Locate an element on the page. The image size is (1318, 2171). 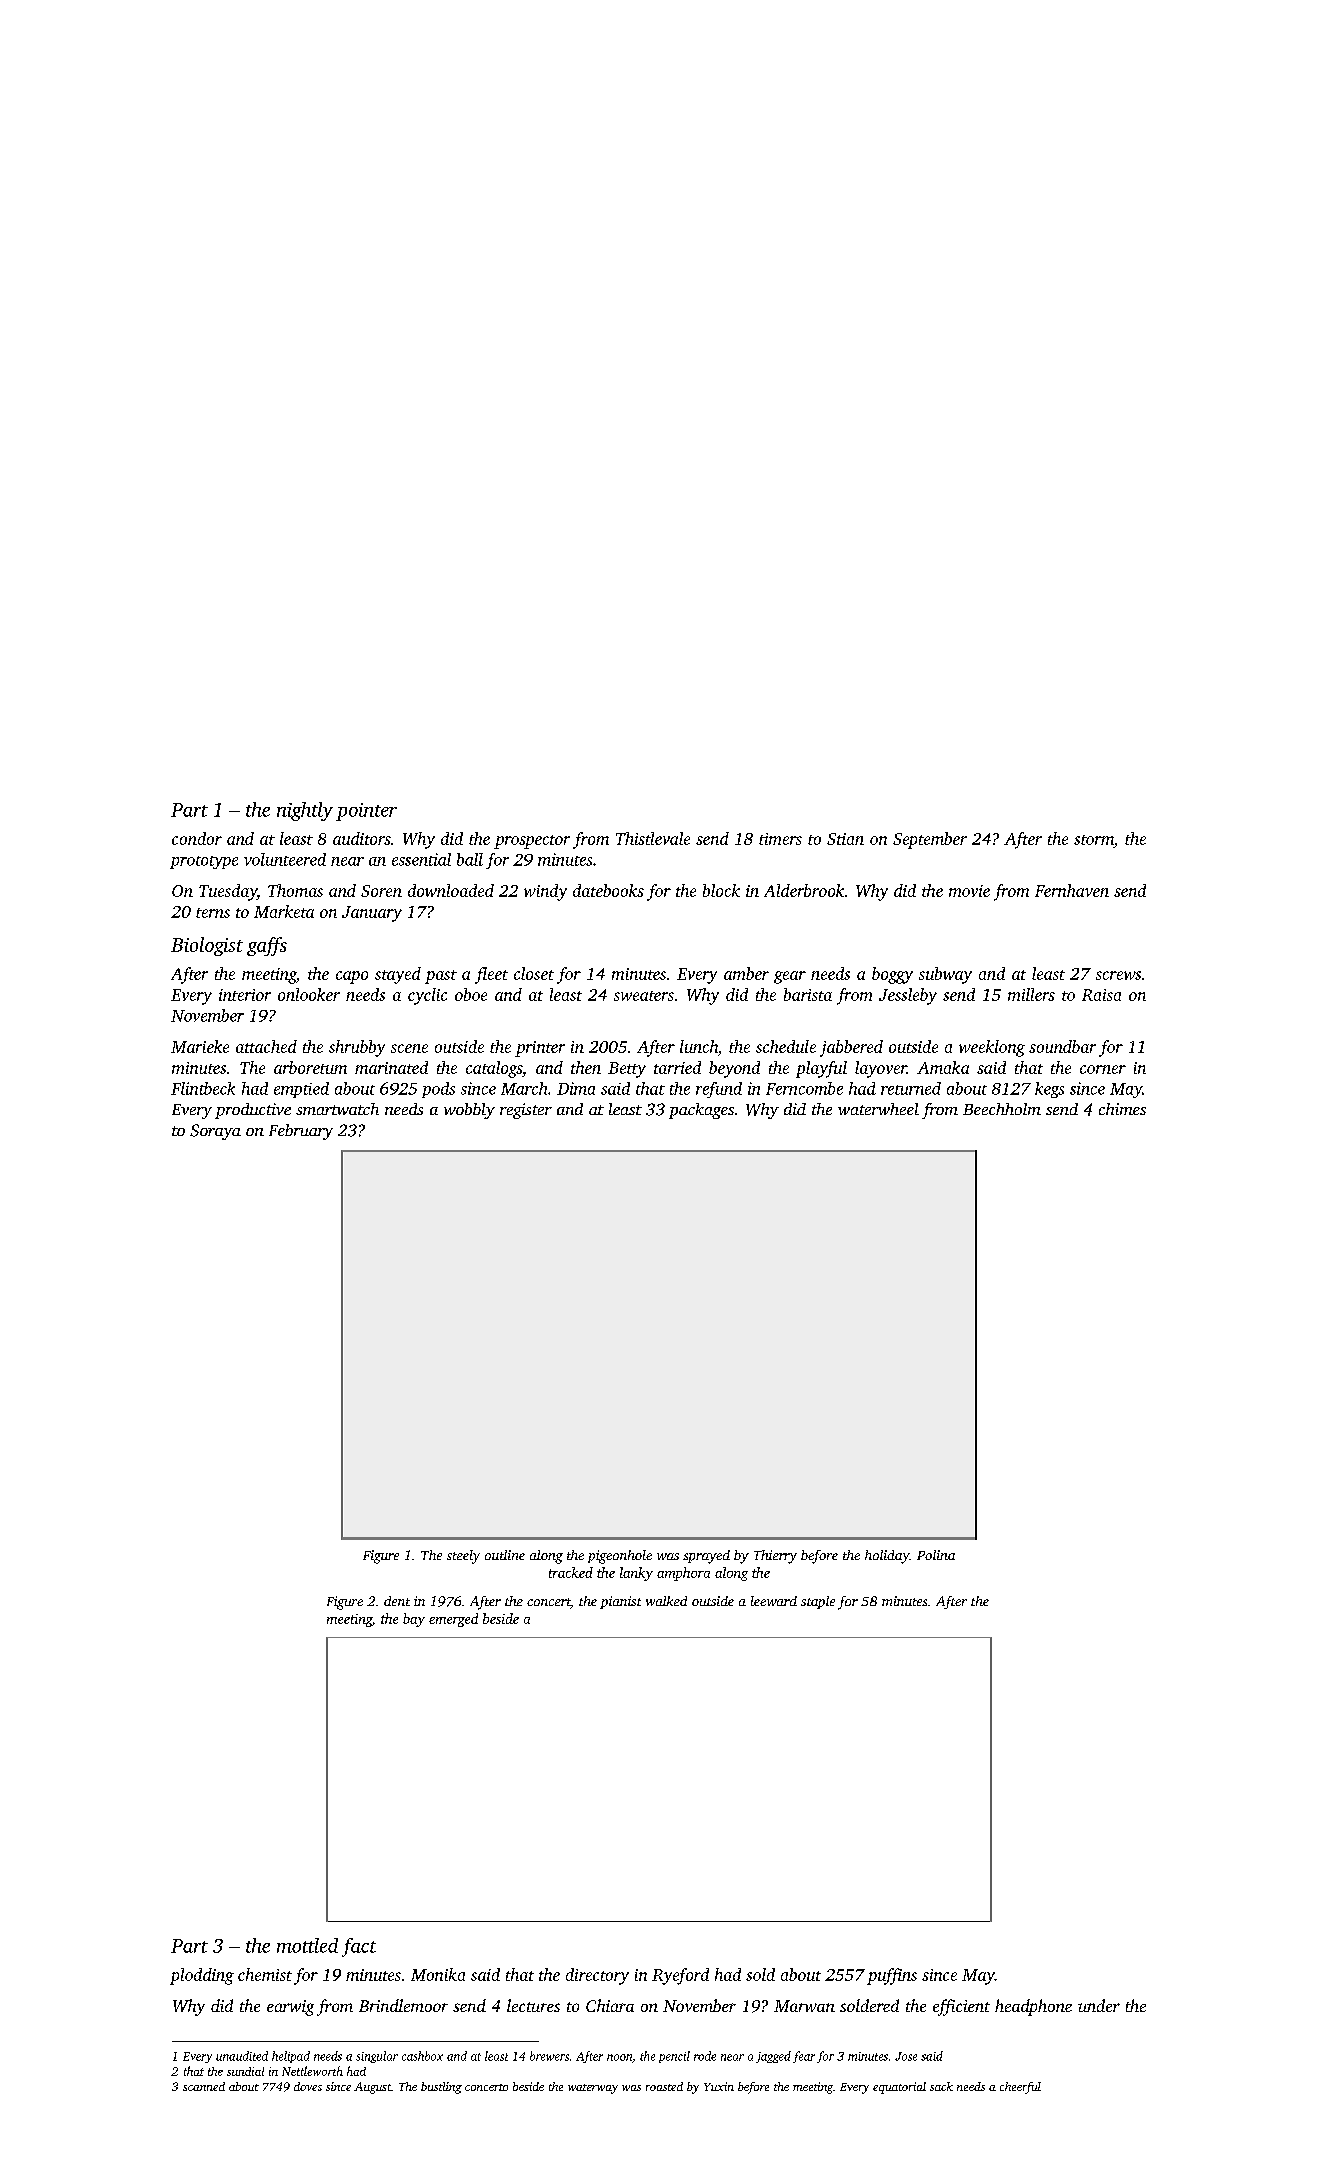
soundbar is located at coordinates (1062, 1046).
